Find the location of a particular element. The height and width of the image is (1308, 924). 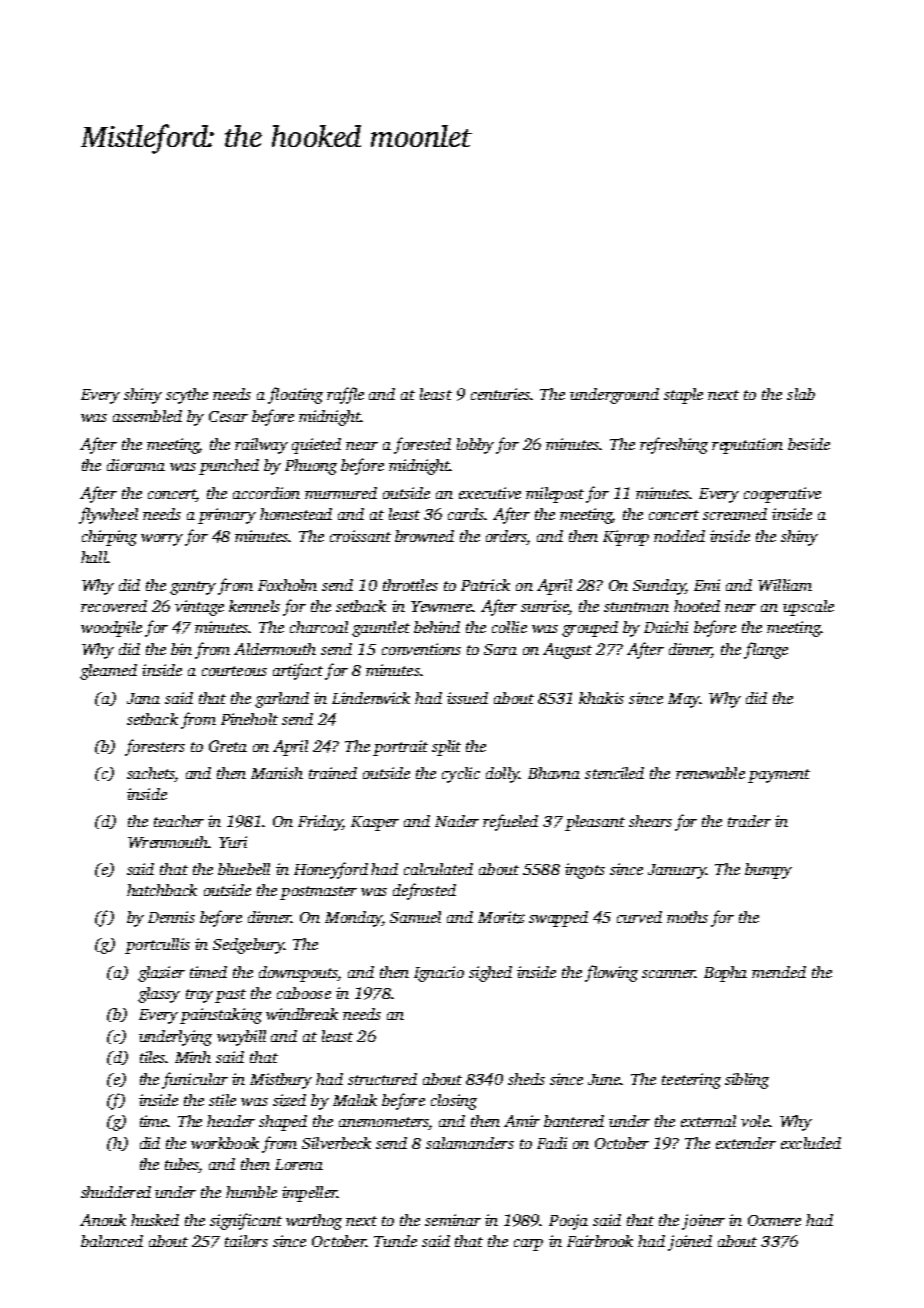

issued is located at coordinates (467, 698).
